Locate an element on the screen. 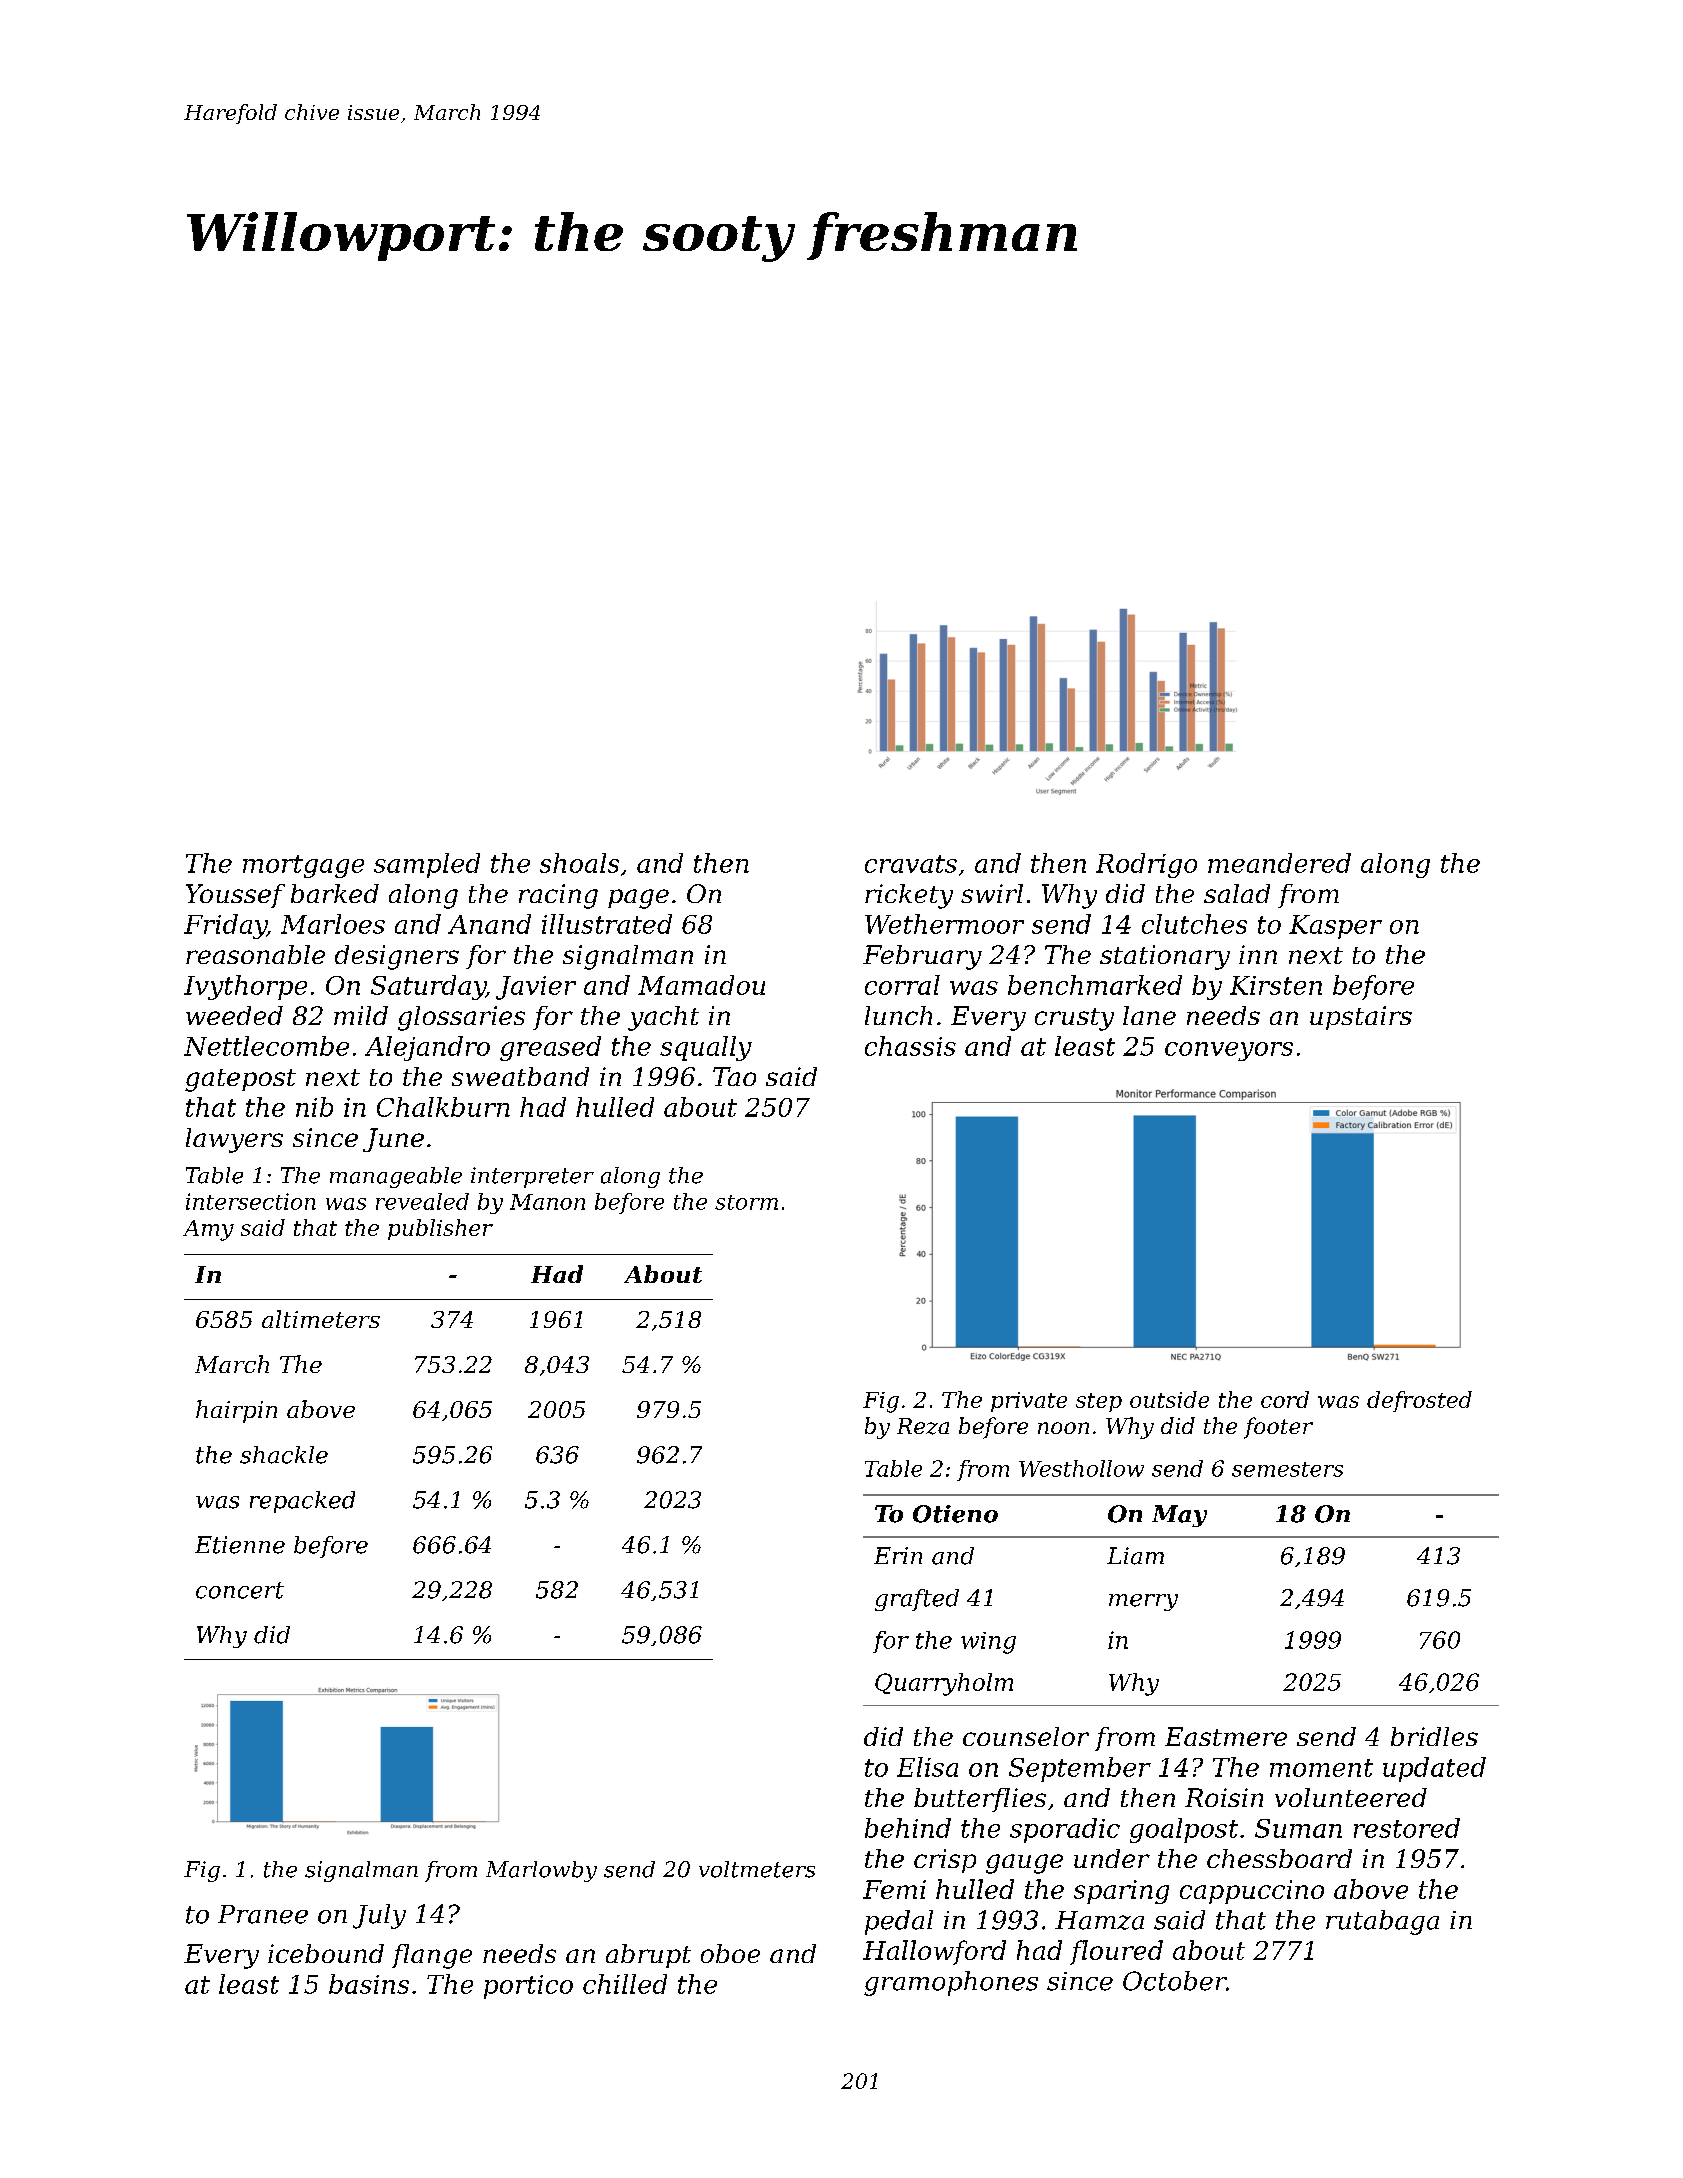 The height and width of the screenshot is (2178, 1683). publisher is located at coordinates (440, 1229).
